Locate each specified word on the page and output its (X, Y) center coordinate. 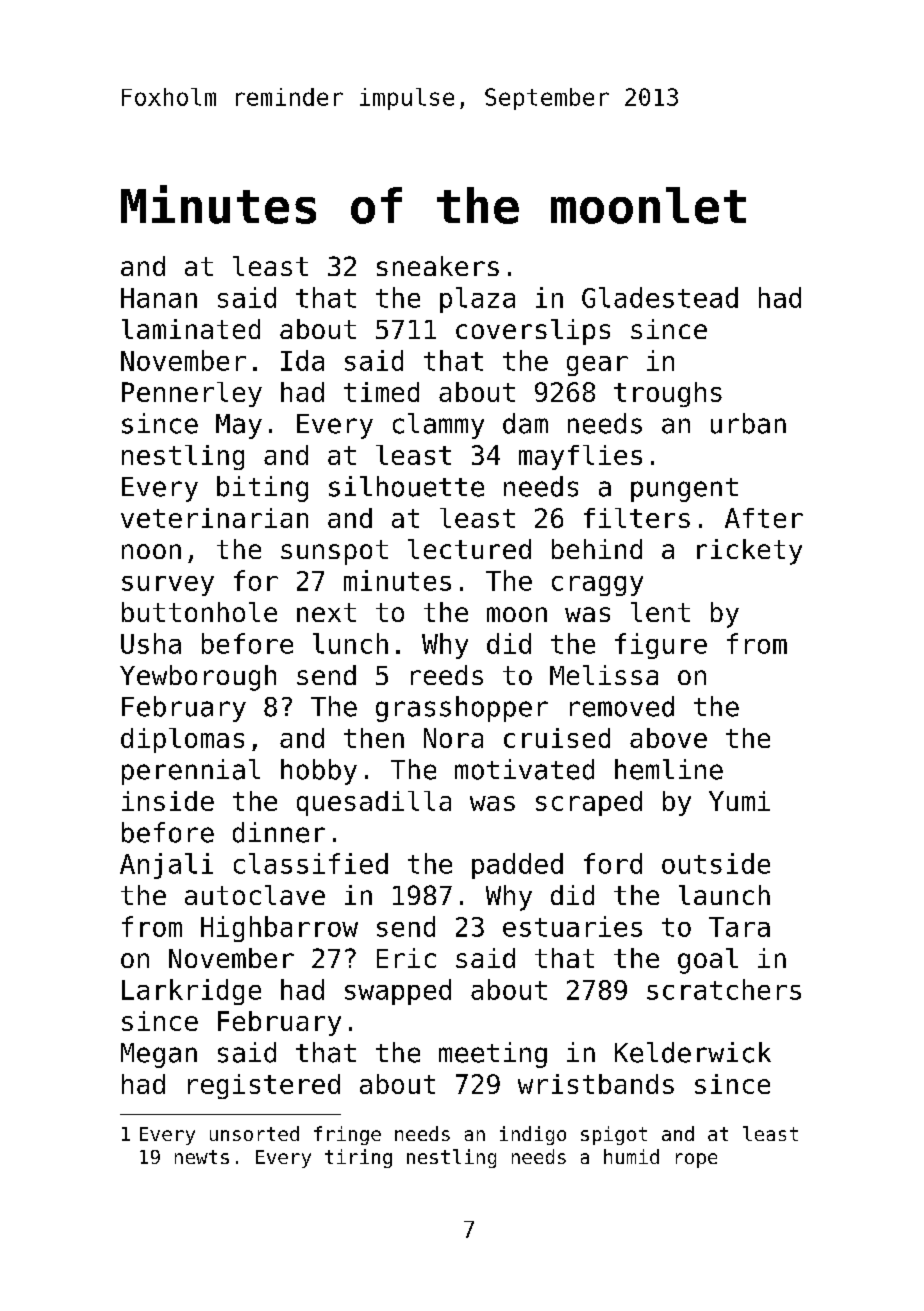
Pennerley (192, 394)
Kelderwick (693, 1052)
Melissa (604, 675)
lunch (350, 643)
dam (525, 423)
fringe (347, 1135)
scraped (589, 803)
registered (264, 1086)
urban (748, 423)
